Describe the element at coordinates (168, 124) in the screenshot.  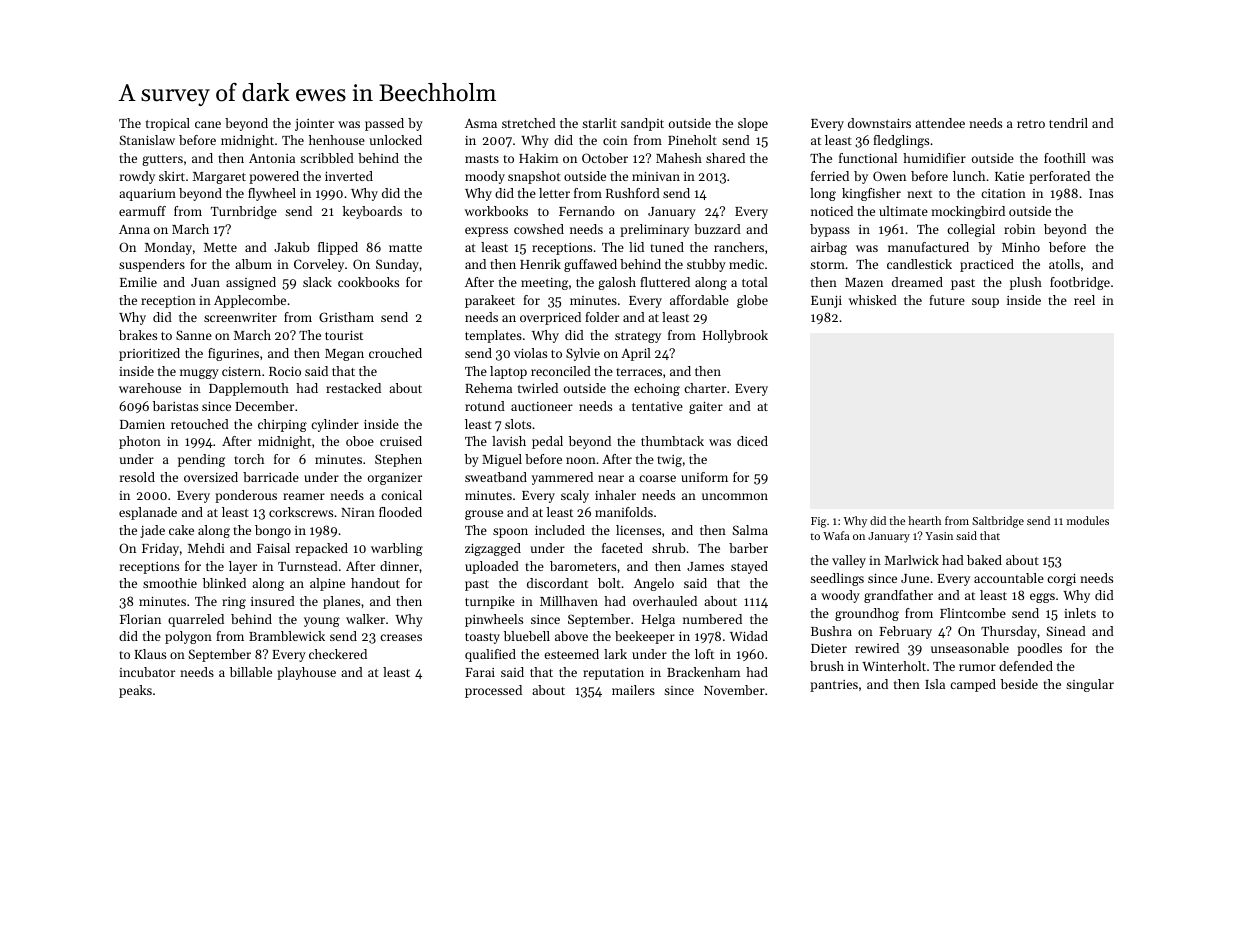
I see `tropical` at that location.
